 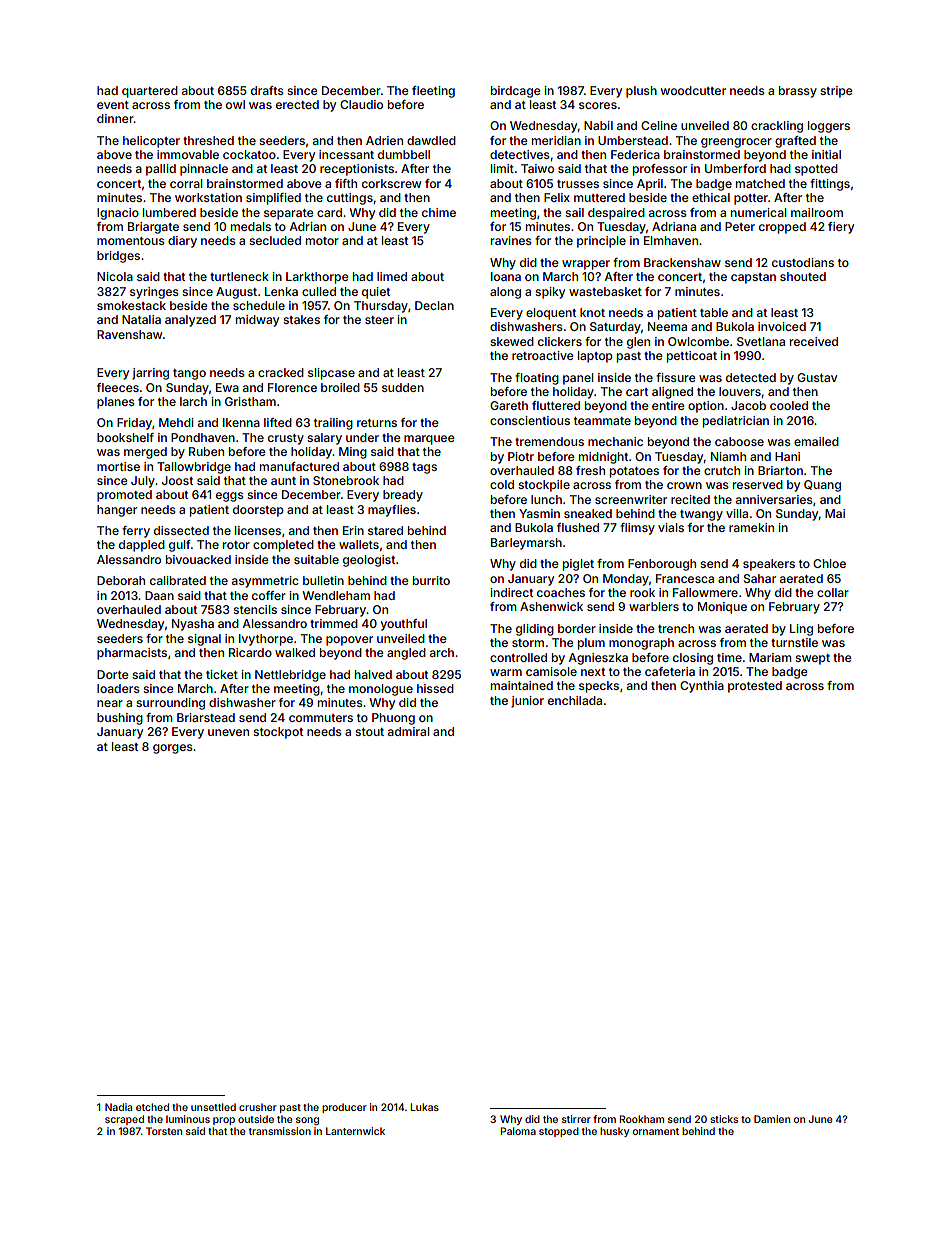 I want to click on dinner, so click(x=115, y=118).
